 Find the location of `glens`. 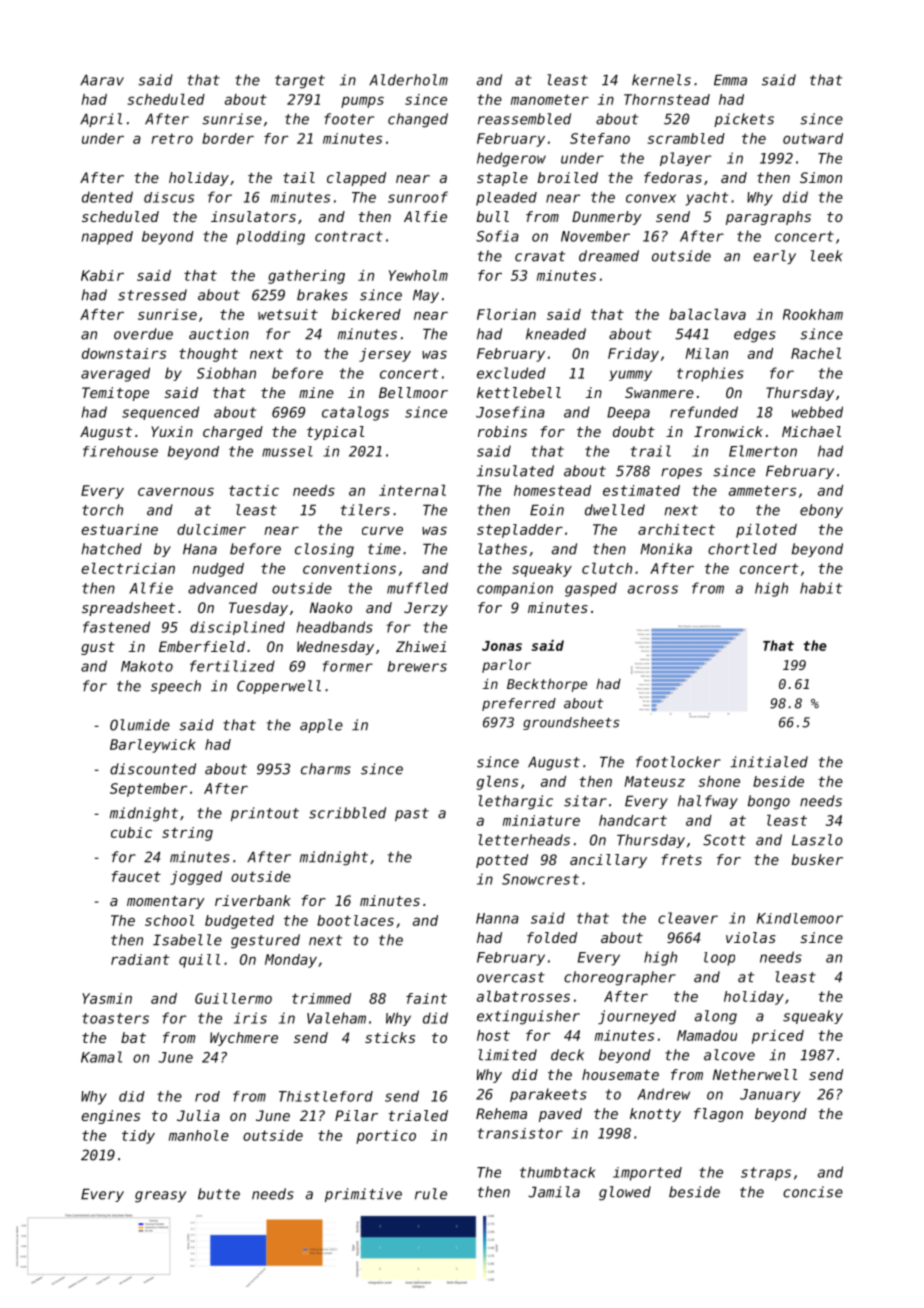

glens is located at coordinates (497, 782).
